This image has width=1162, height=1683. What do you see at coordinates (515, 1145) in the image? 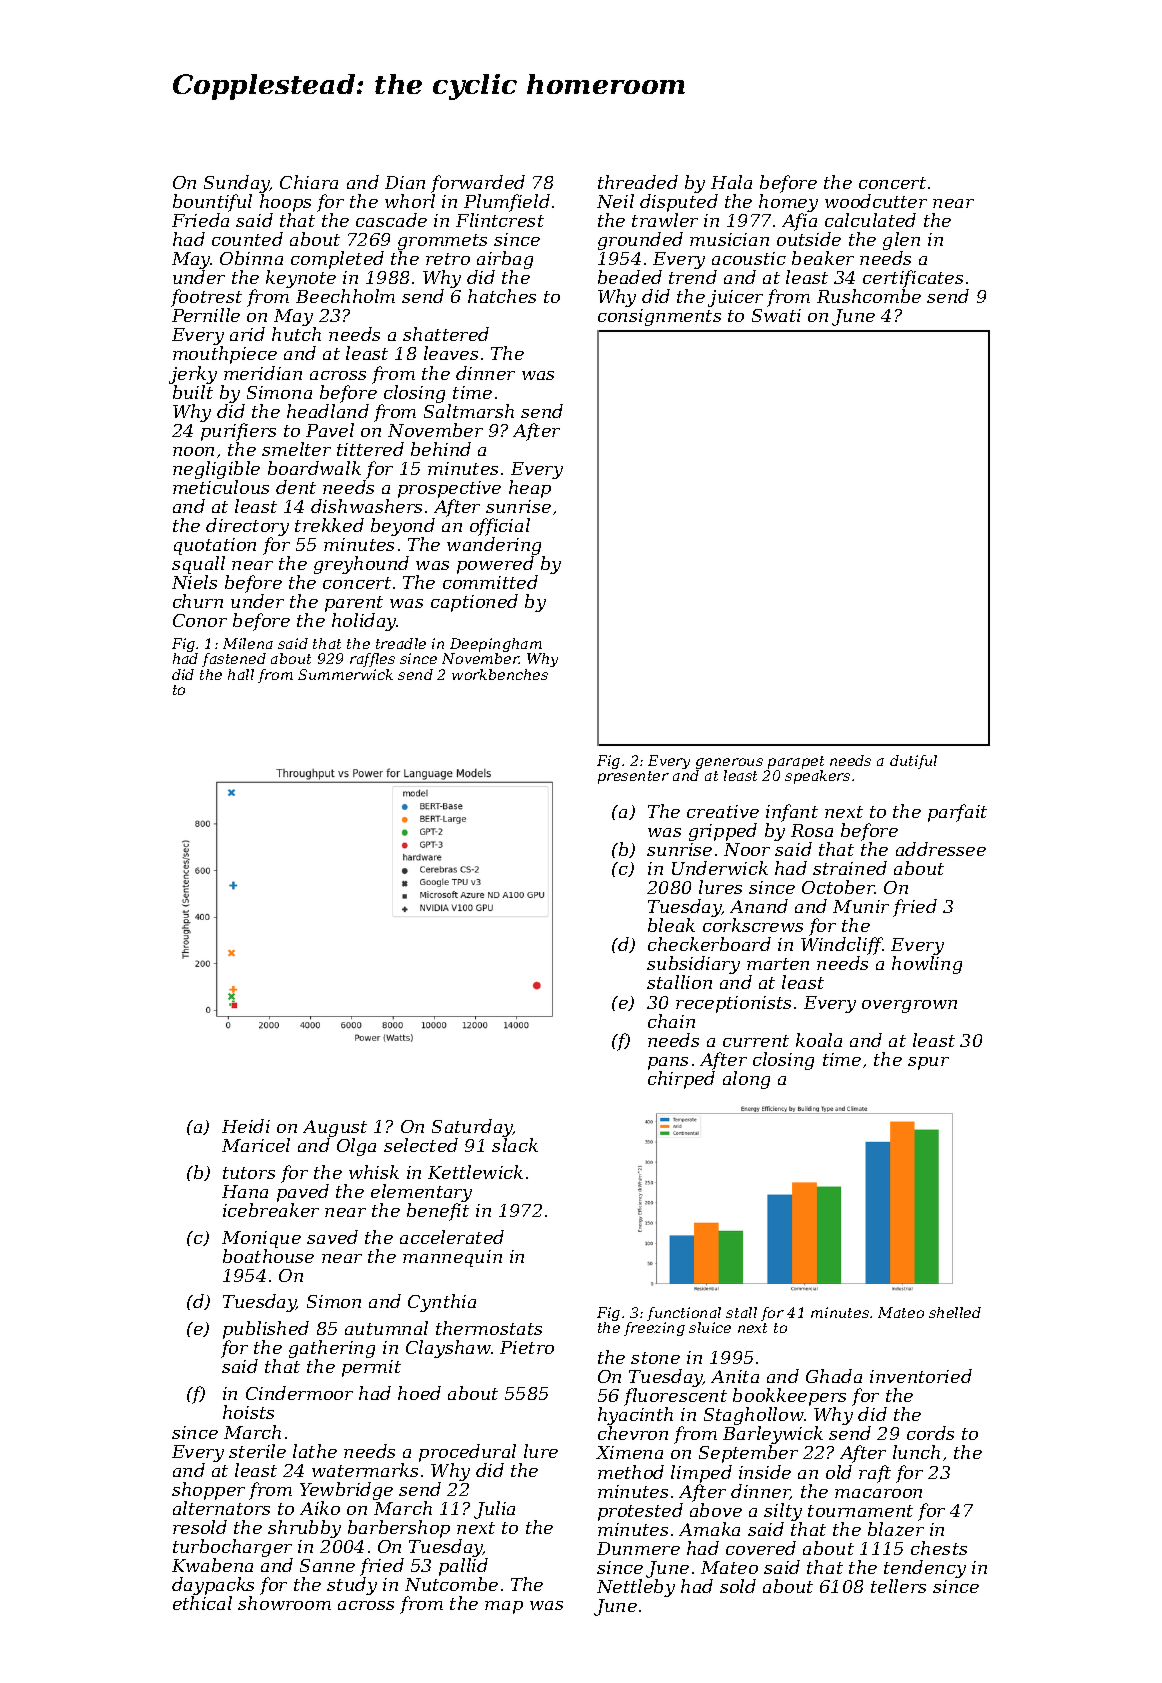
I see `slack` at bounding box center [515, 1145].
